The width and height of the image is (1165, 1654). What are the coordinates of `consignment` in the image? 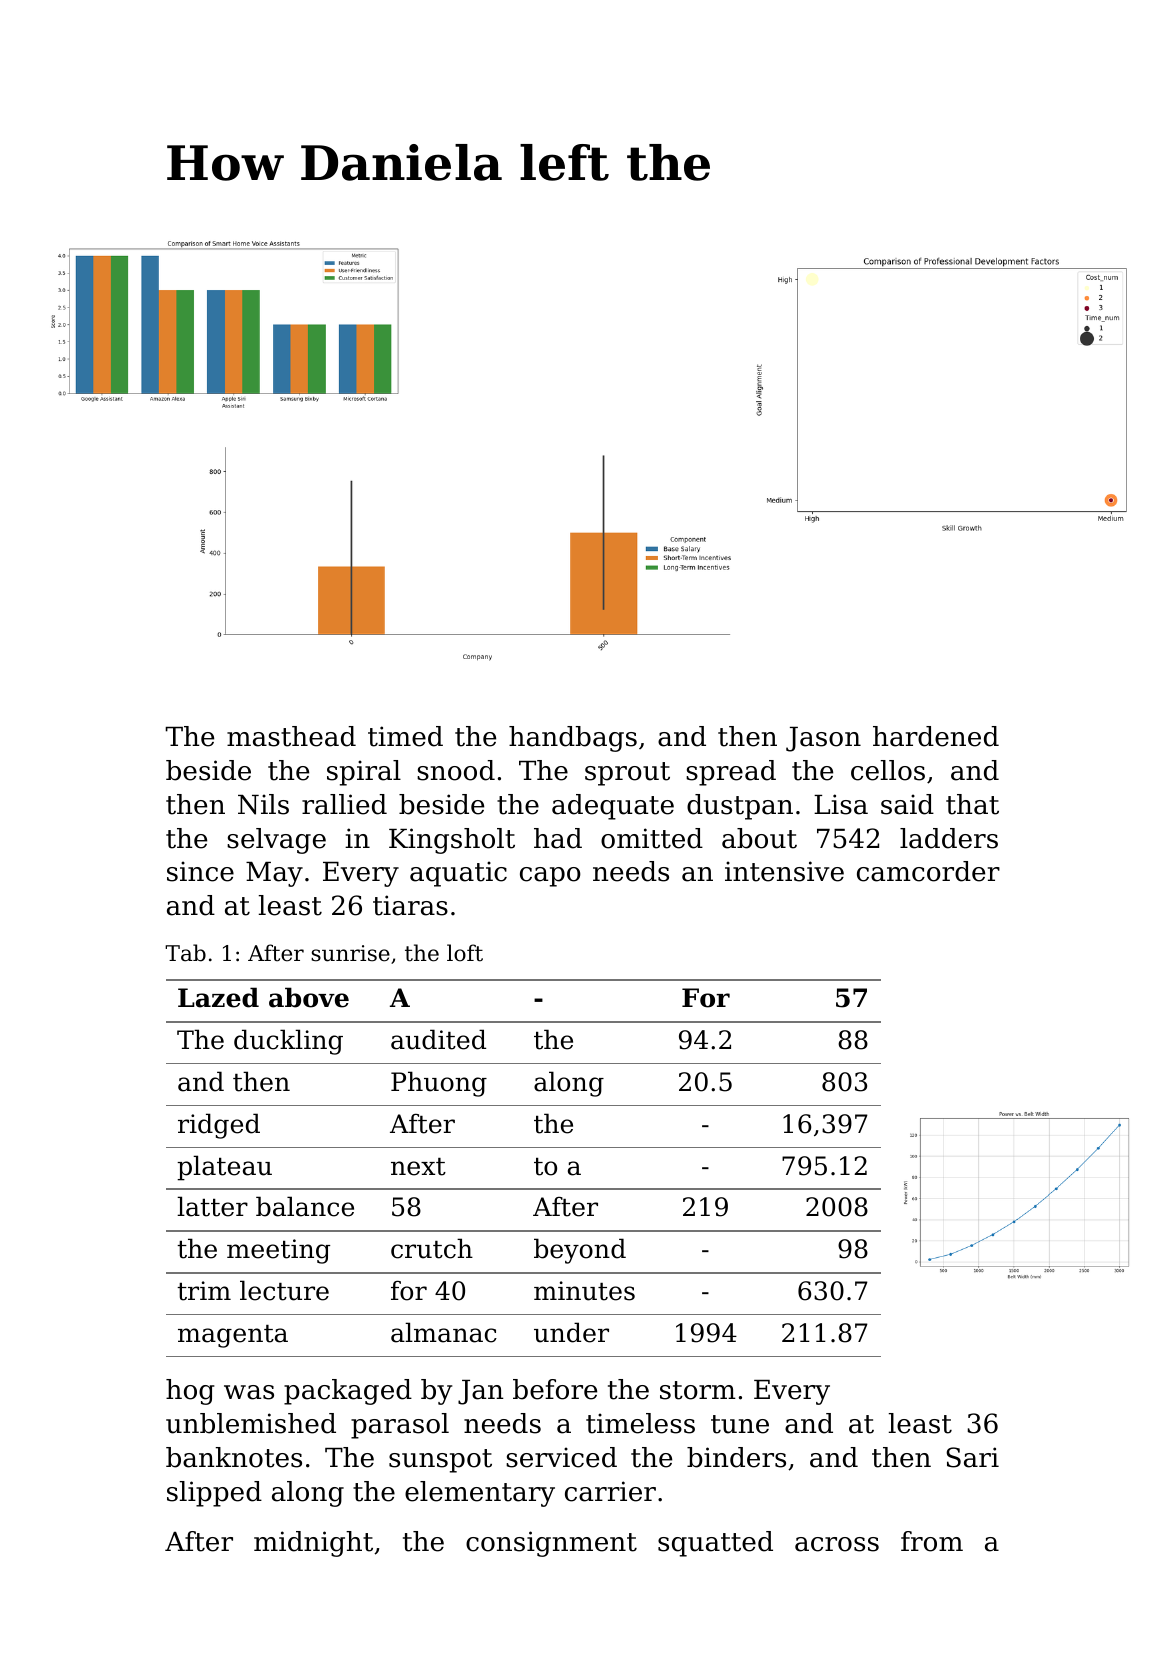 It's located at (551, 1544).
